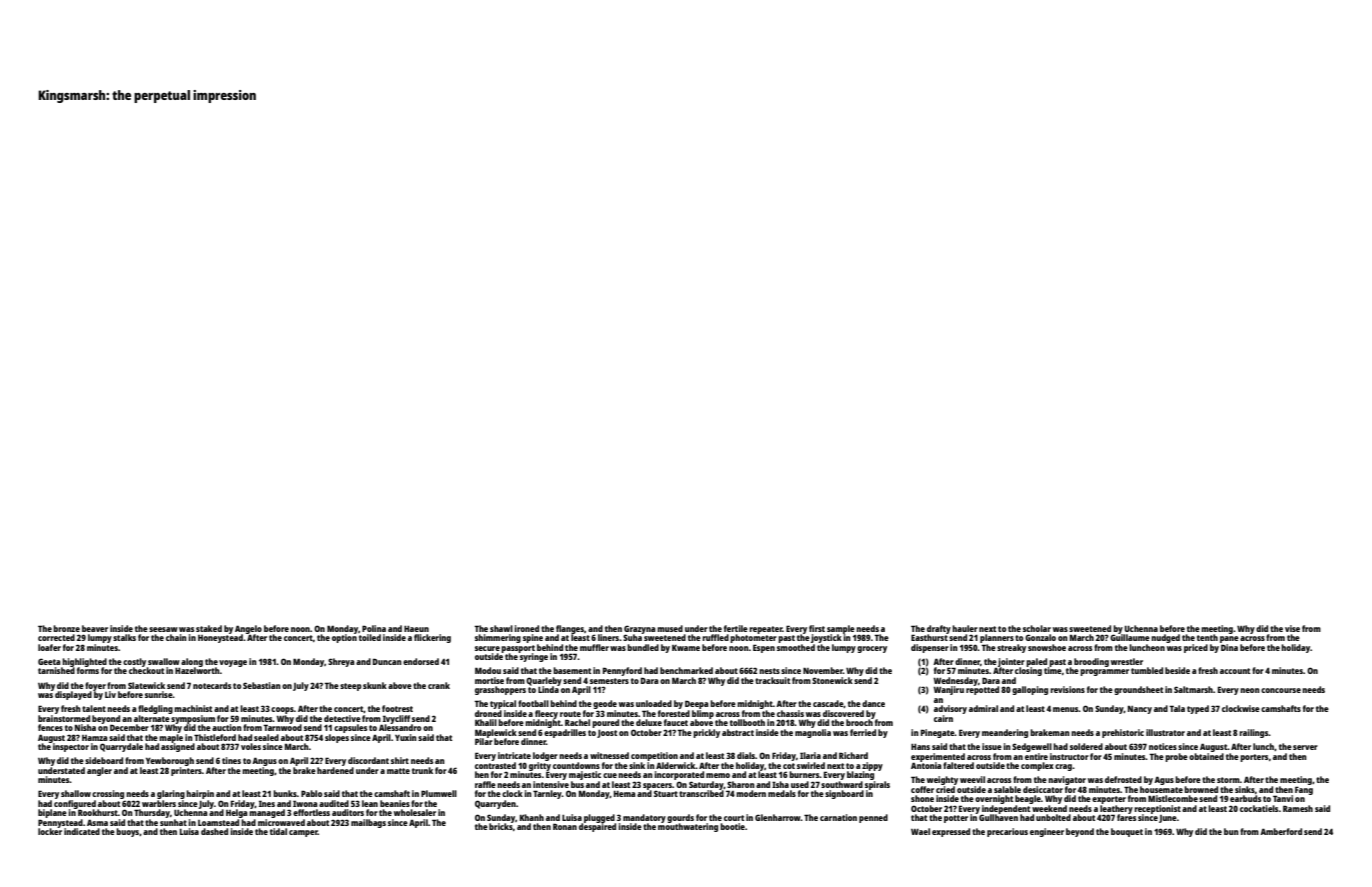 This page has width=1372, height=887. What do you see at coordinates (50, 831) in the page?
I see `locker` at bounding box center [50, 831].
